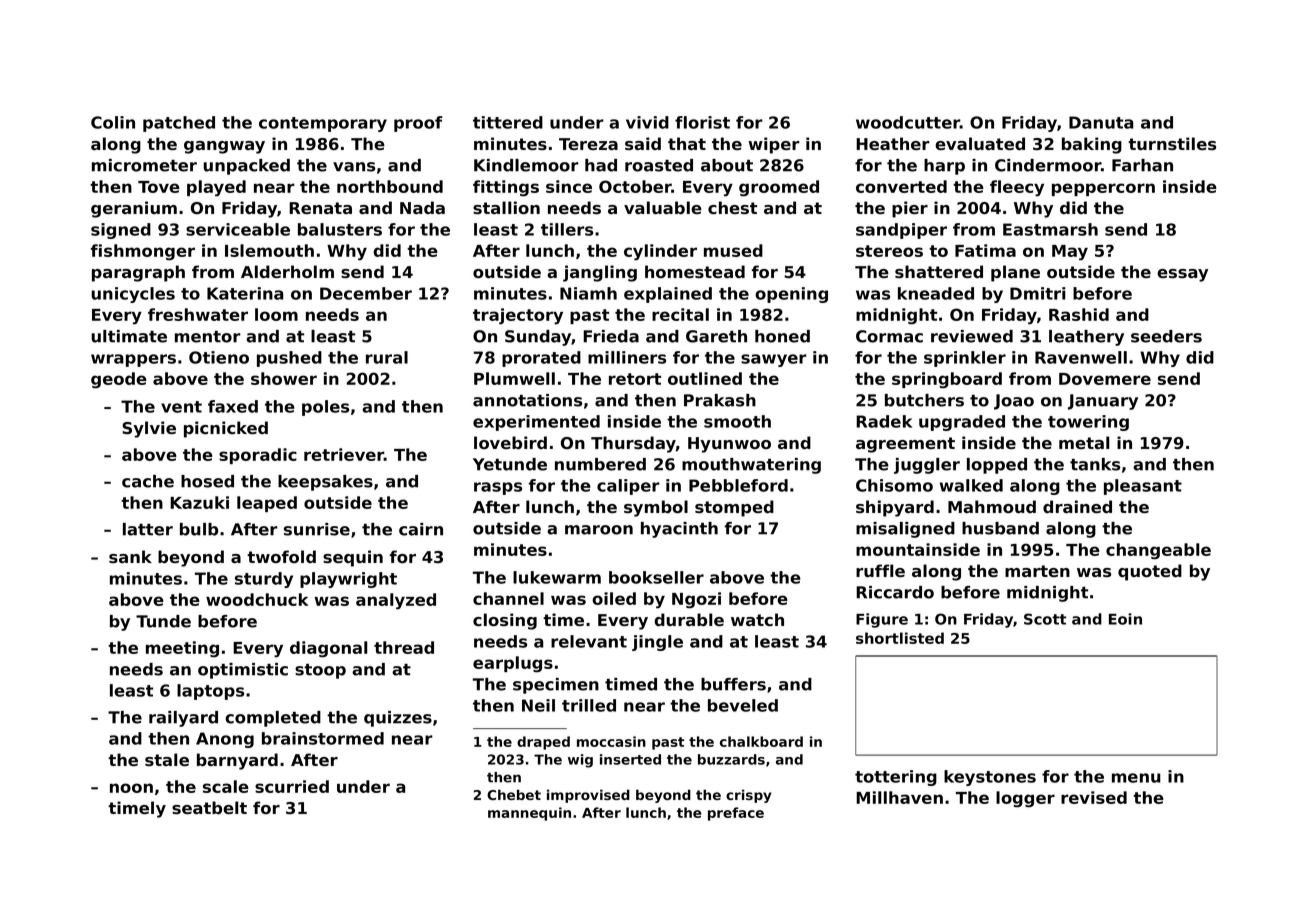 The height and width of the document is (924, 1308). What do you see at coordinates (281, 556) in the document?
I see `twofold` at bounding box center [281, 556].
